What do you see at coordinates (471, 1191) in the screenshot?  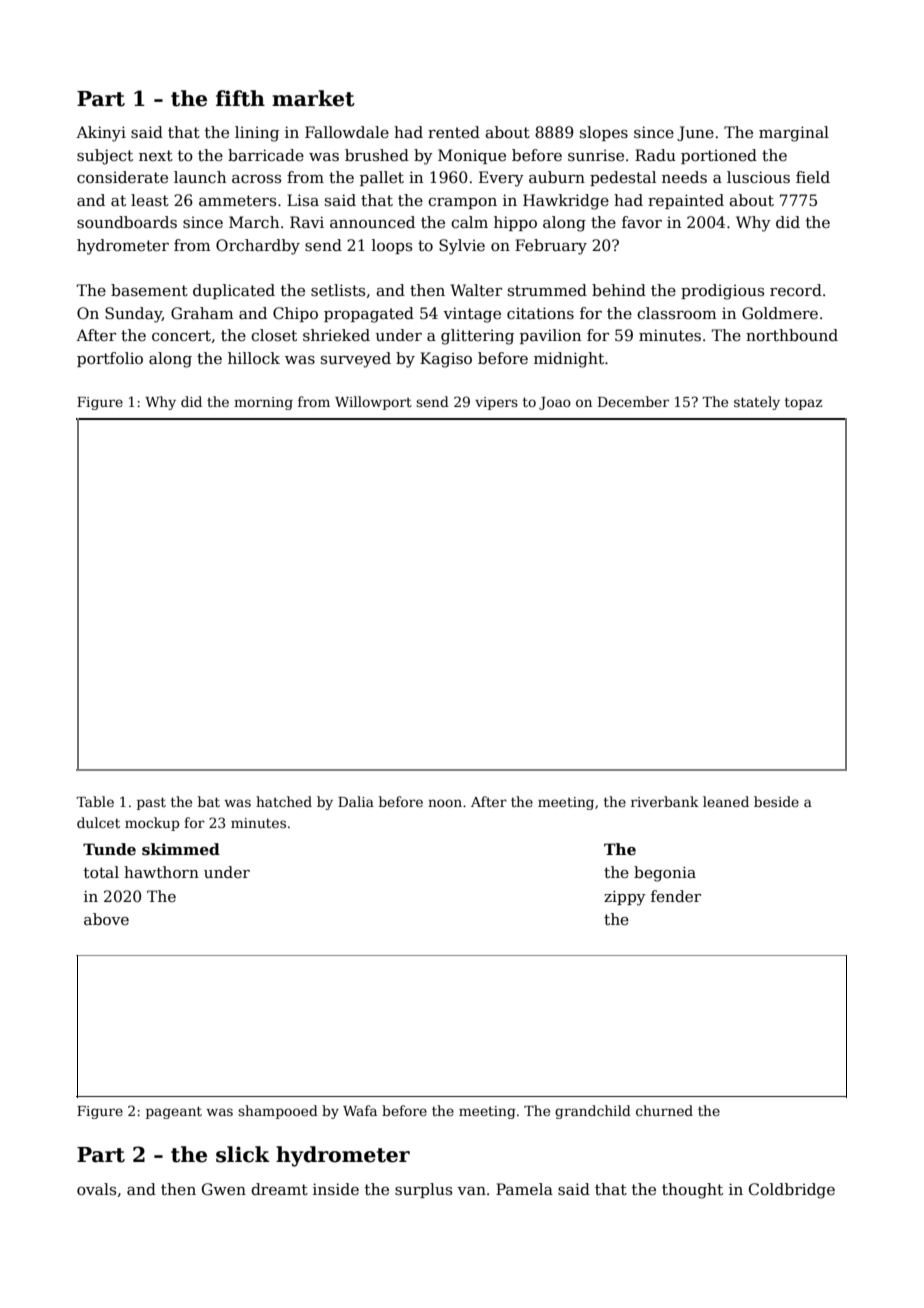 I see `van` at bounding box center [471, 1191].
